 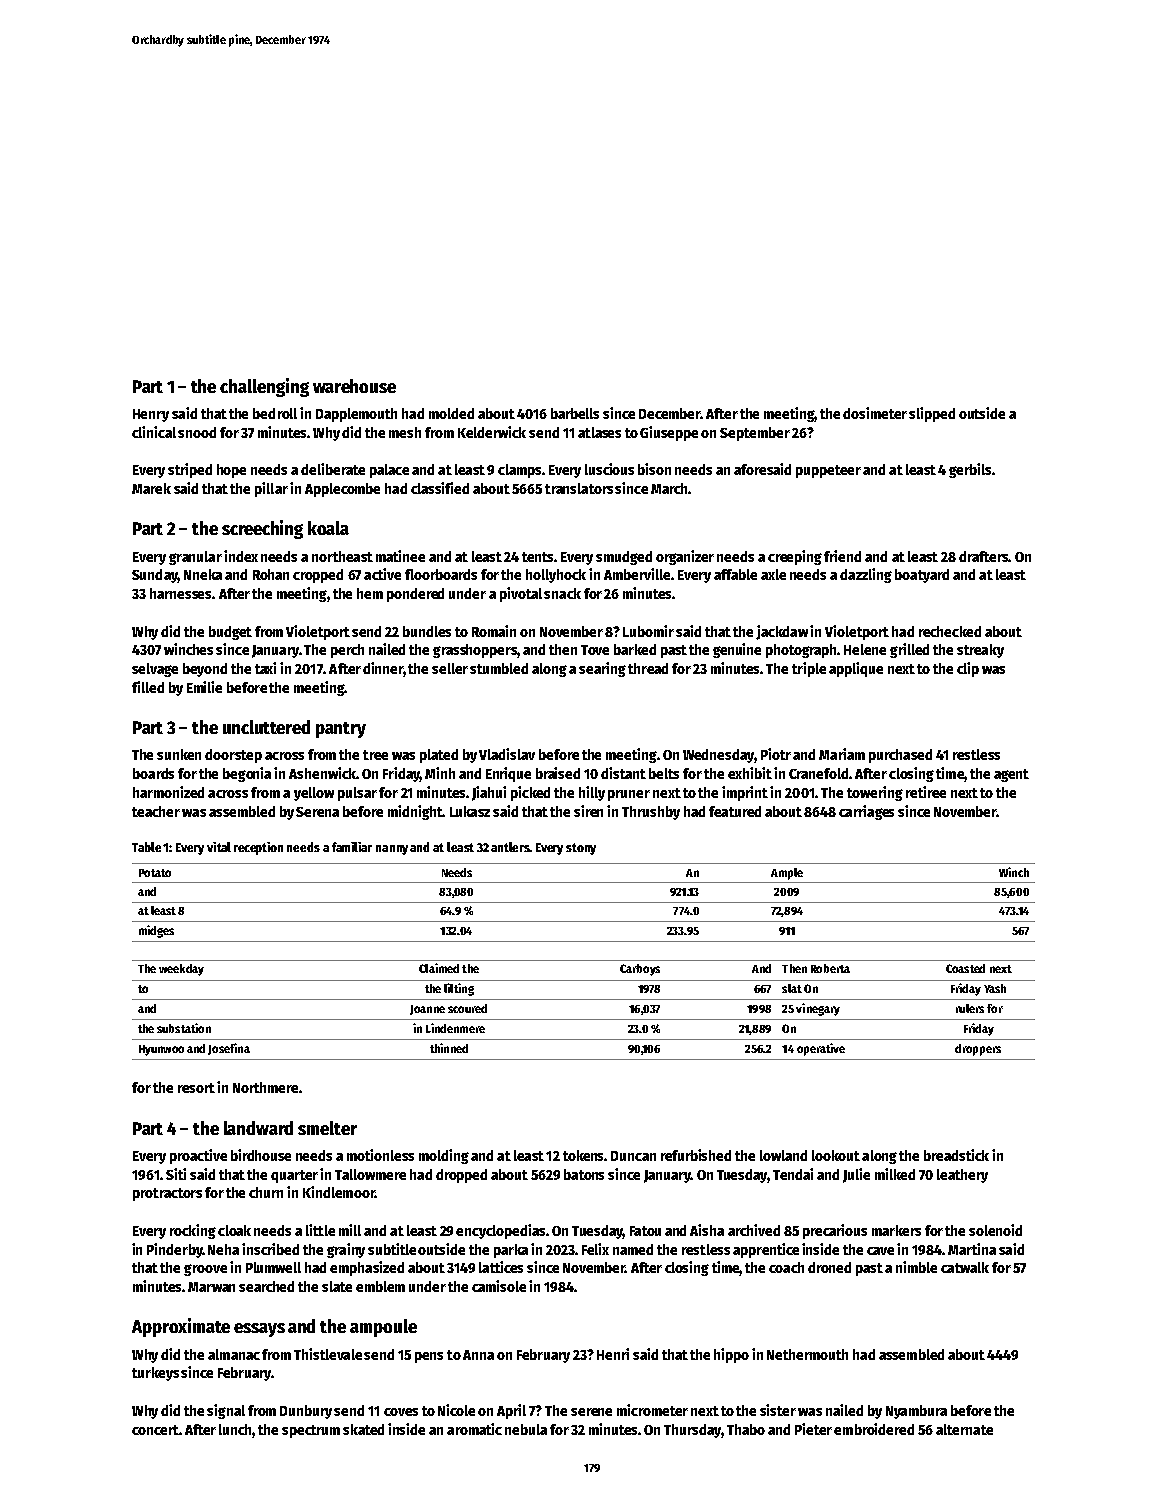 What do you see at coordinates (866, 812) in the page?
I see `carriages` at bounding box center [866, 812].
